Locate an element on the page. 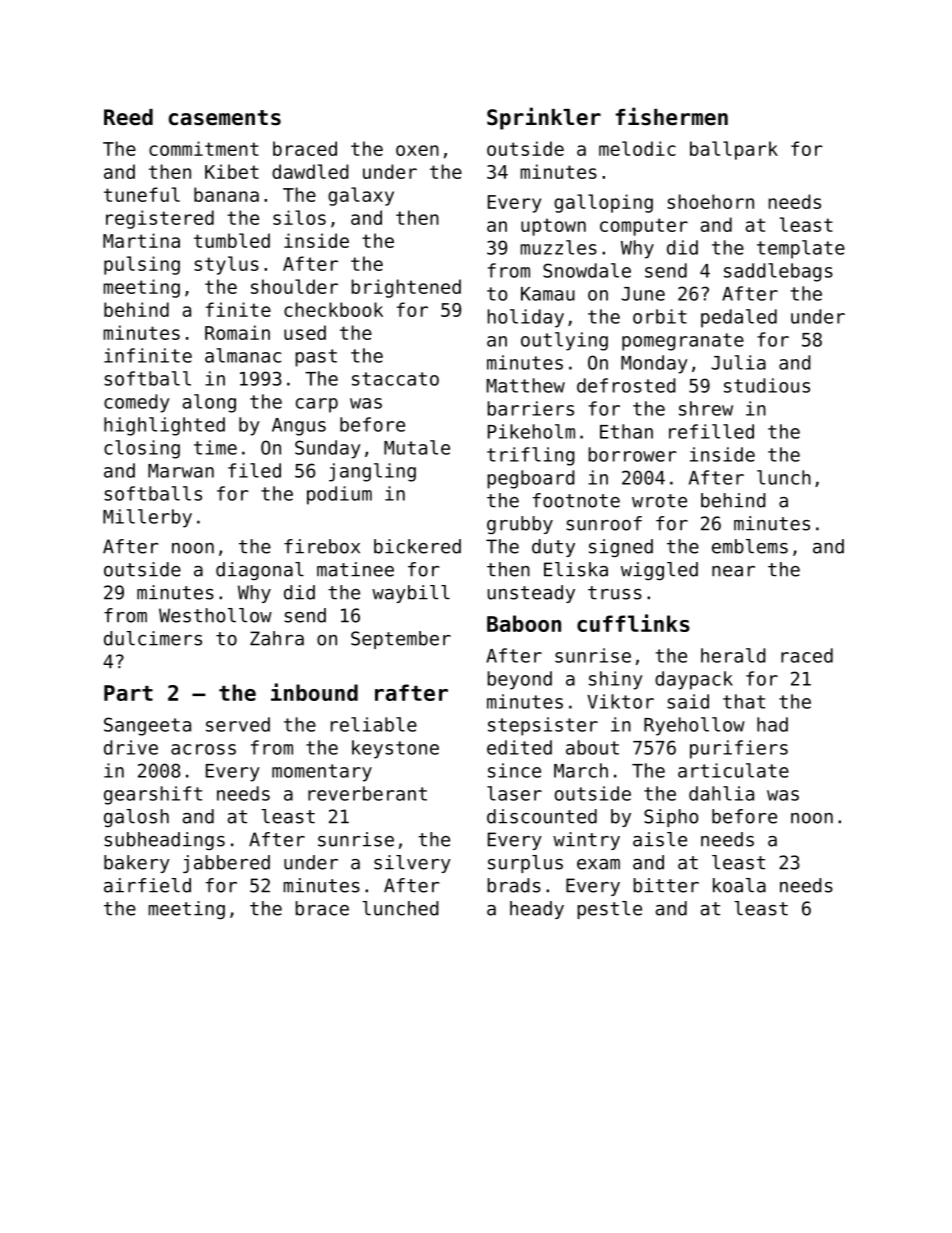 This image has height=1233, width=952. beyond is located at coordinates (520, 680).
